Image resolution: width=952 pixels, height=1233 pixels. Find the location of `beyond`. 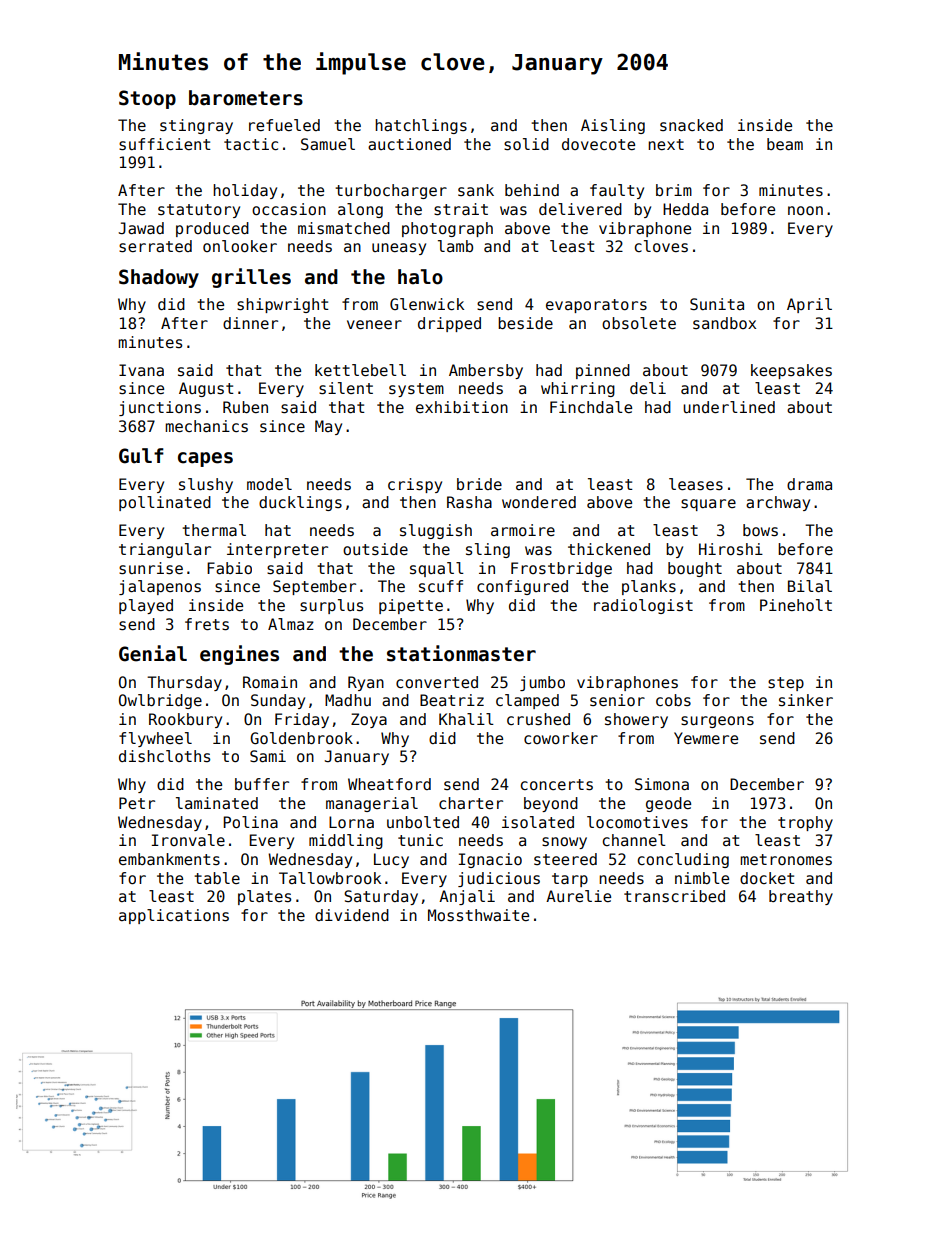

beyond is located at coordinates (551, 804).
